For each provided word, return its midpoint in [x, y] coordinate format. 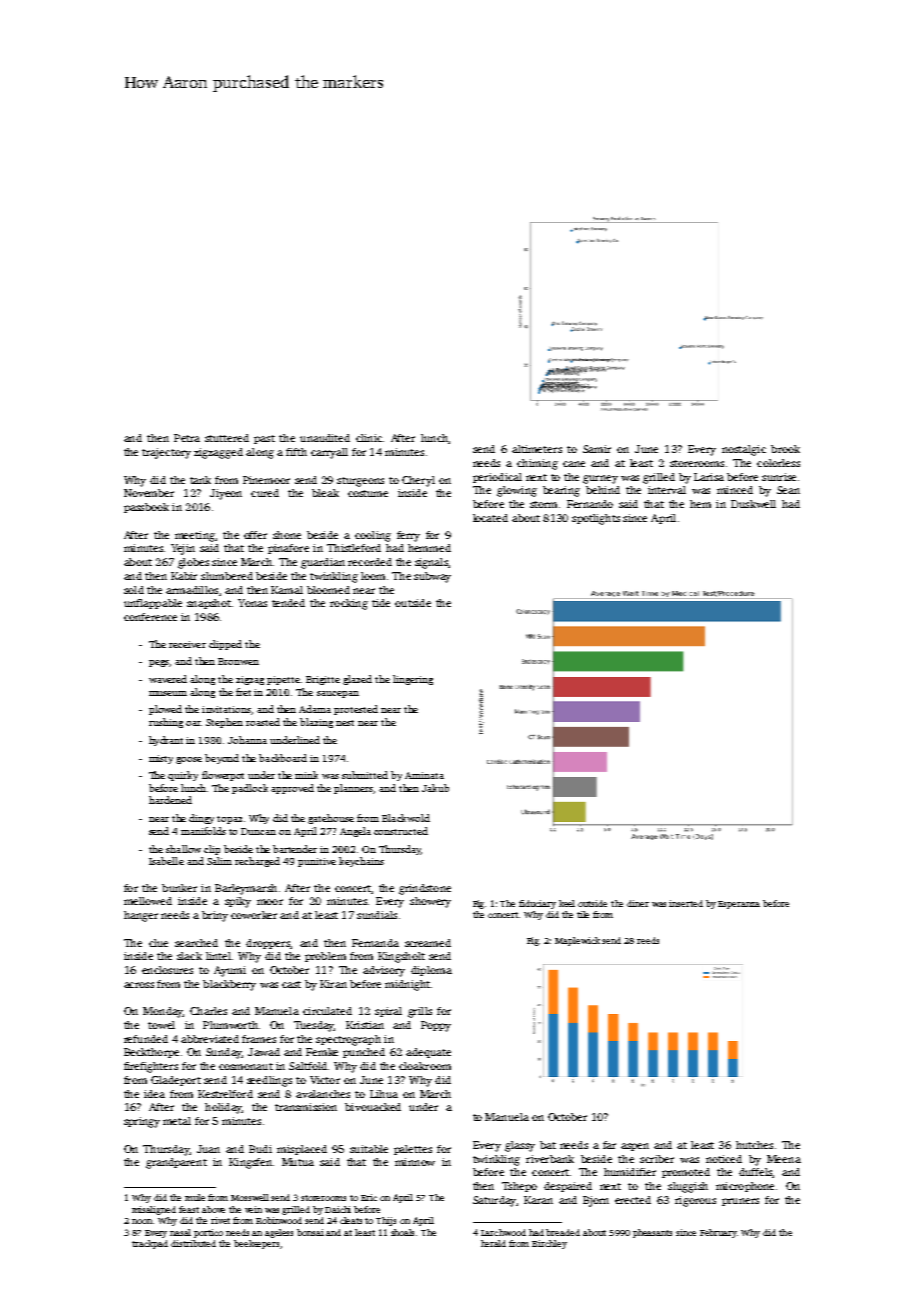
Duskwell [753, 504]
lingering [413, 680]
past [264, 439]
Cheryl [418, 481]
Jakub [435, 788]
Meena [784, 1159]
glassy [520, 1146]
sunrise [779, 477]
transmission [306, 1107]
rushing [166, 723]
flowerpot [223, 776]
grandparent [176, 1163]
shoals [402, 1232]
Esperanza [739, 905]
